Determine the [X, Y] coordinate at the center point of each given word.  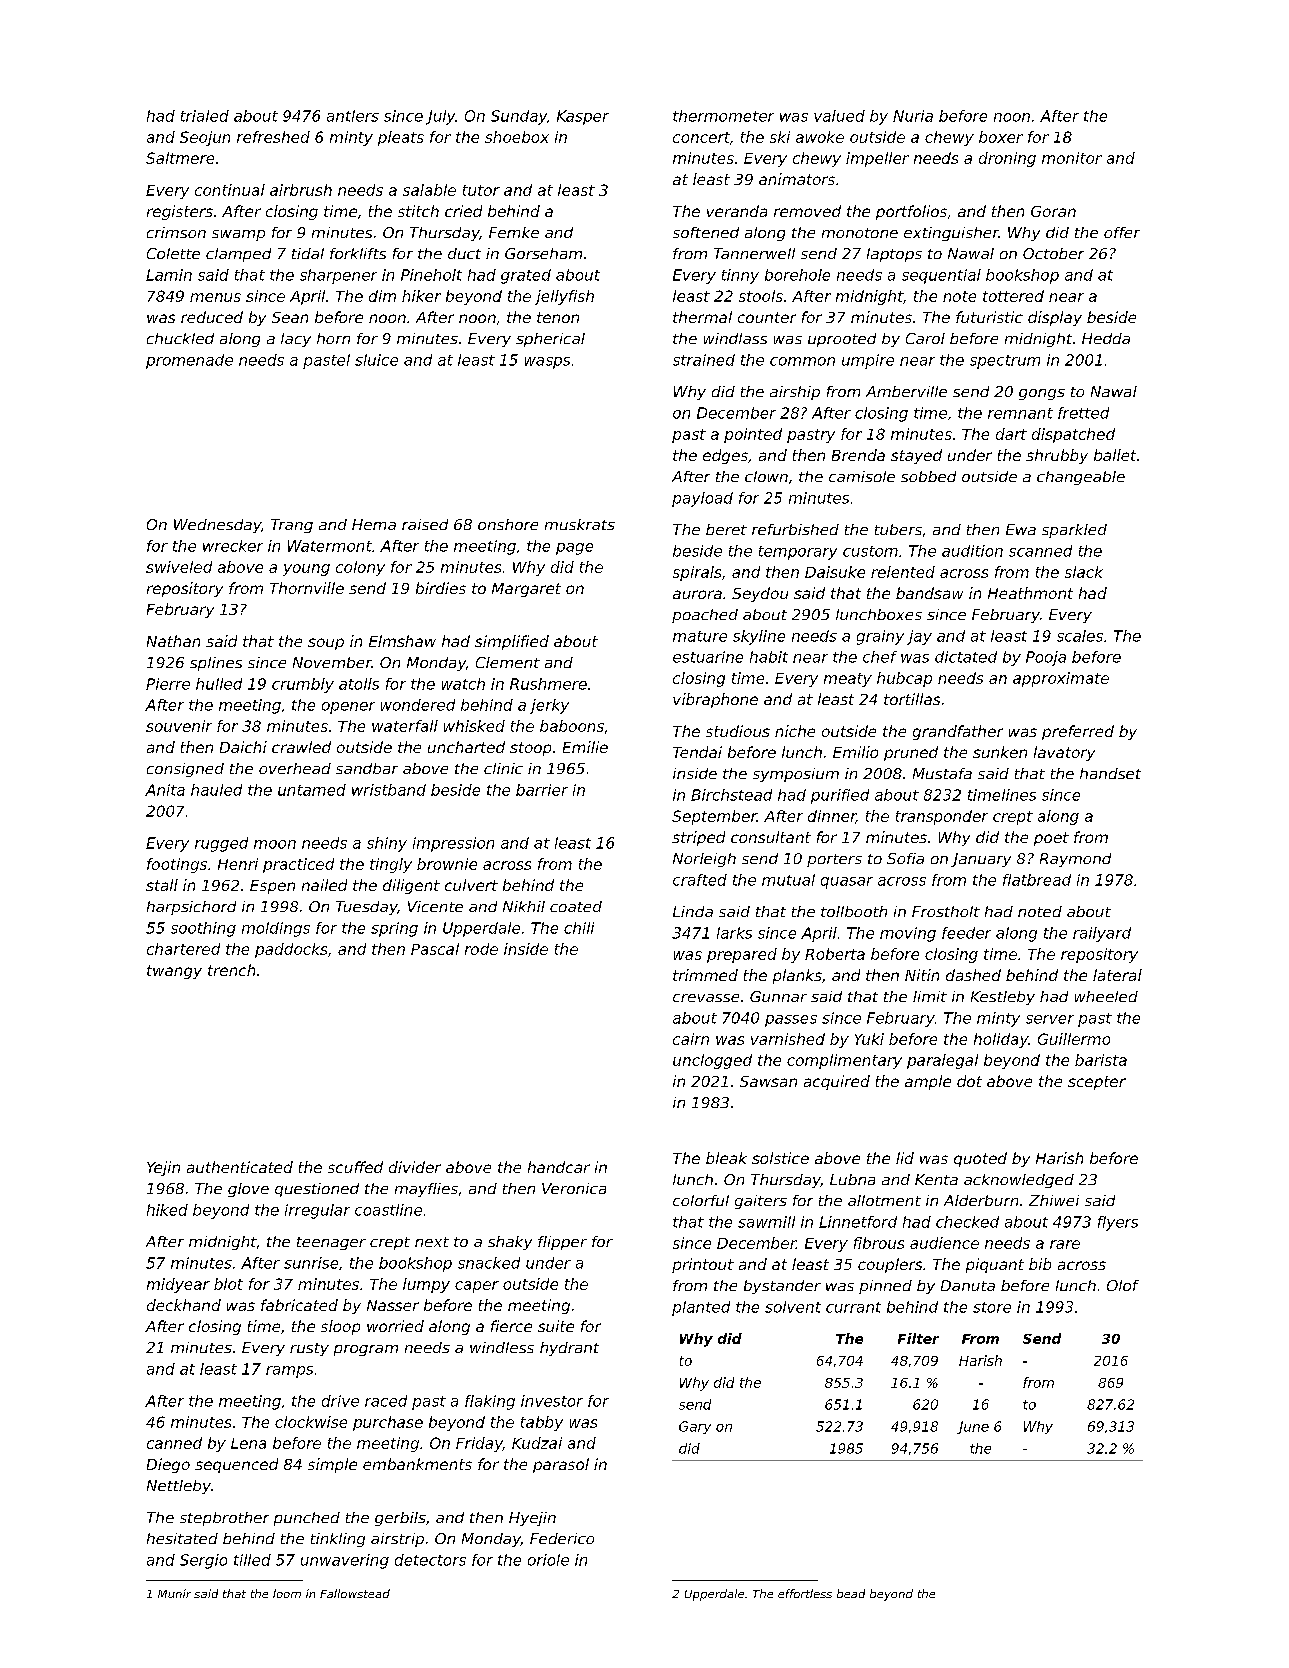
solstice [780, 1158]
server [1050, 1019]
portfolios [911, 212]
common [802, 361]
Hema [374, 524]
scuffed [355, 1167]
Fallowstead [355, 1593]
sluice [376, 360]
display [1055, 318]
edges [725, 456]
